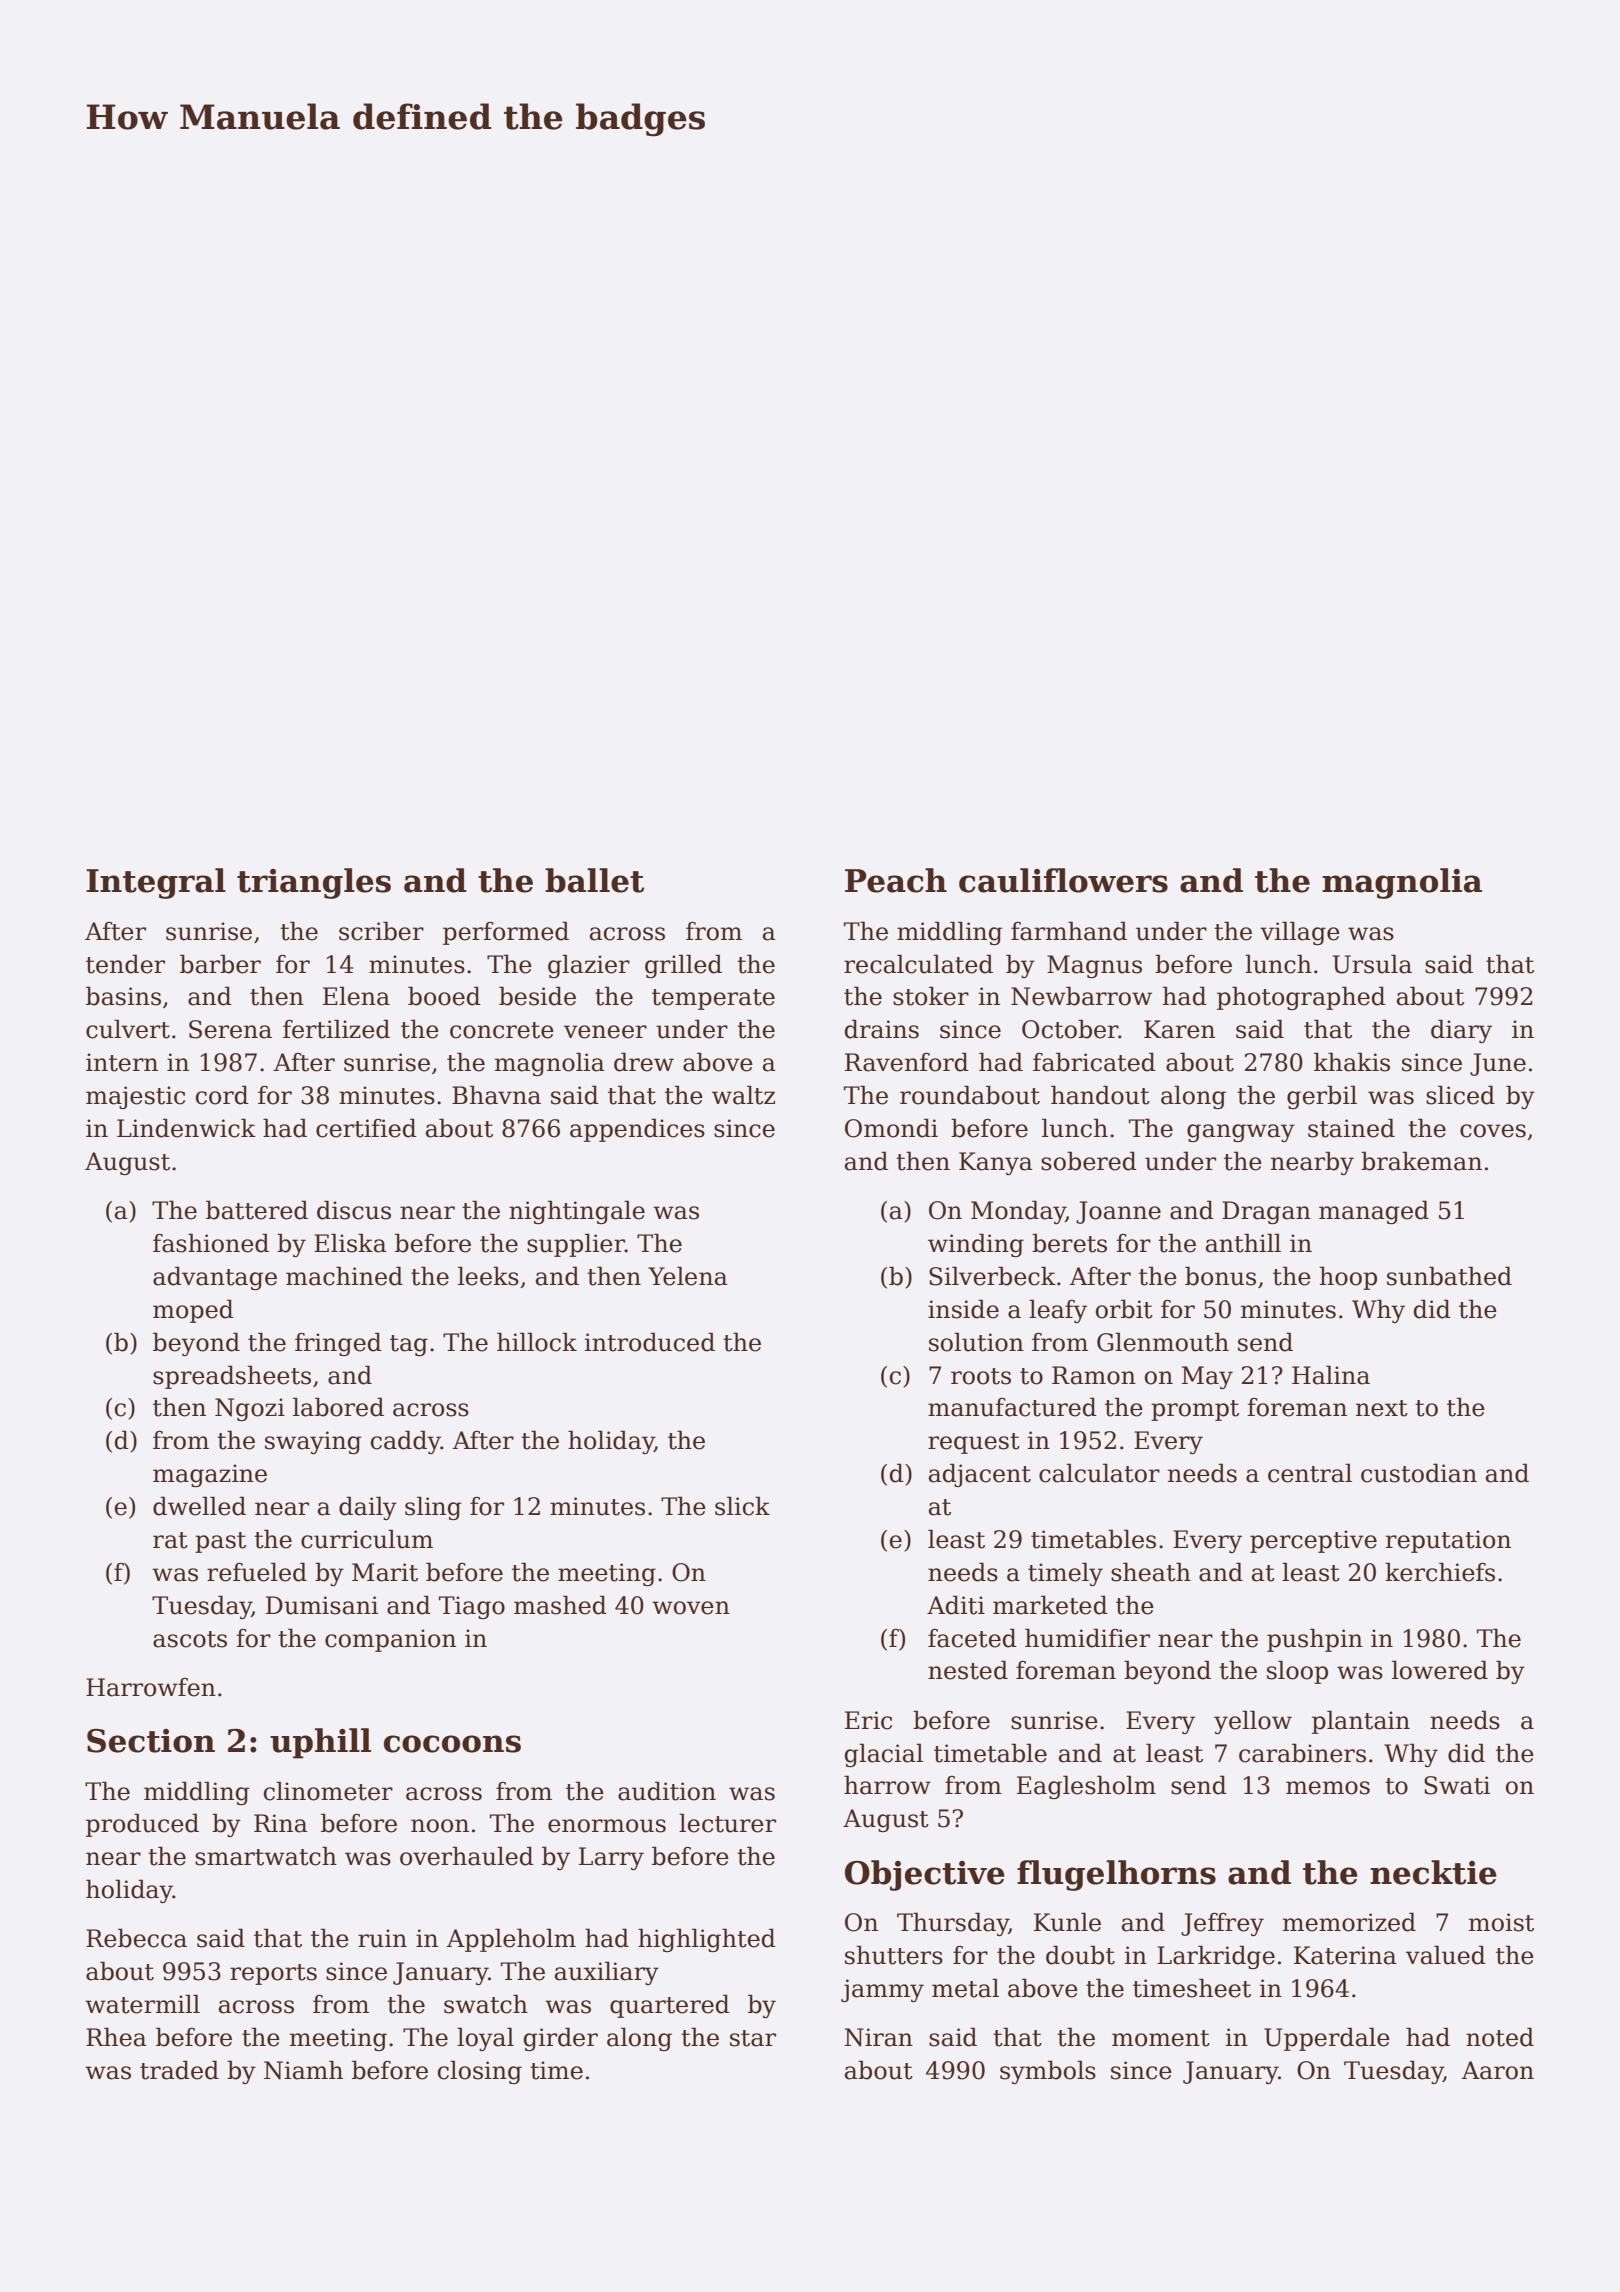 The width and height of the image is (1620, 2292). I want to click on Integral, so click(156, 883).
